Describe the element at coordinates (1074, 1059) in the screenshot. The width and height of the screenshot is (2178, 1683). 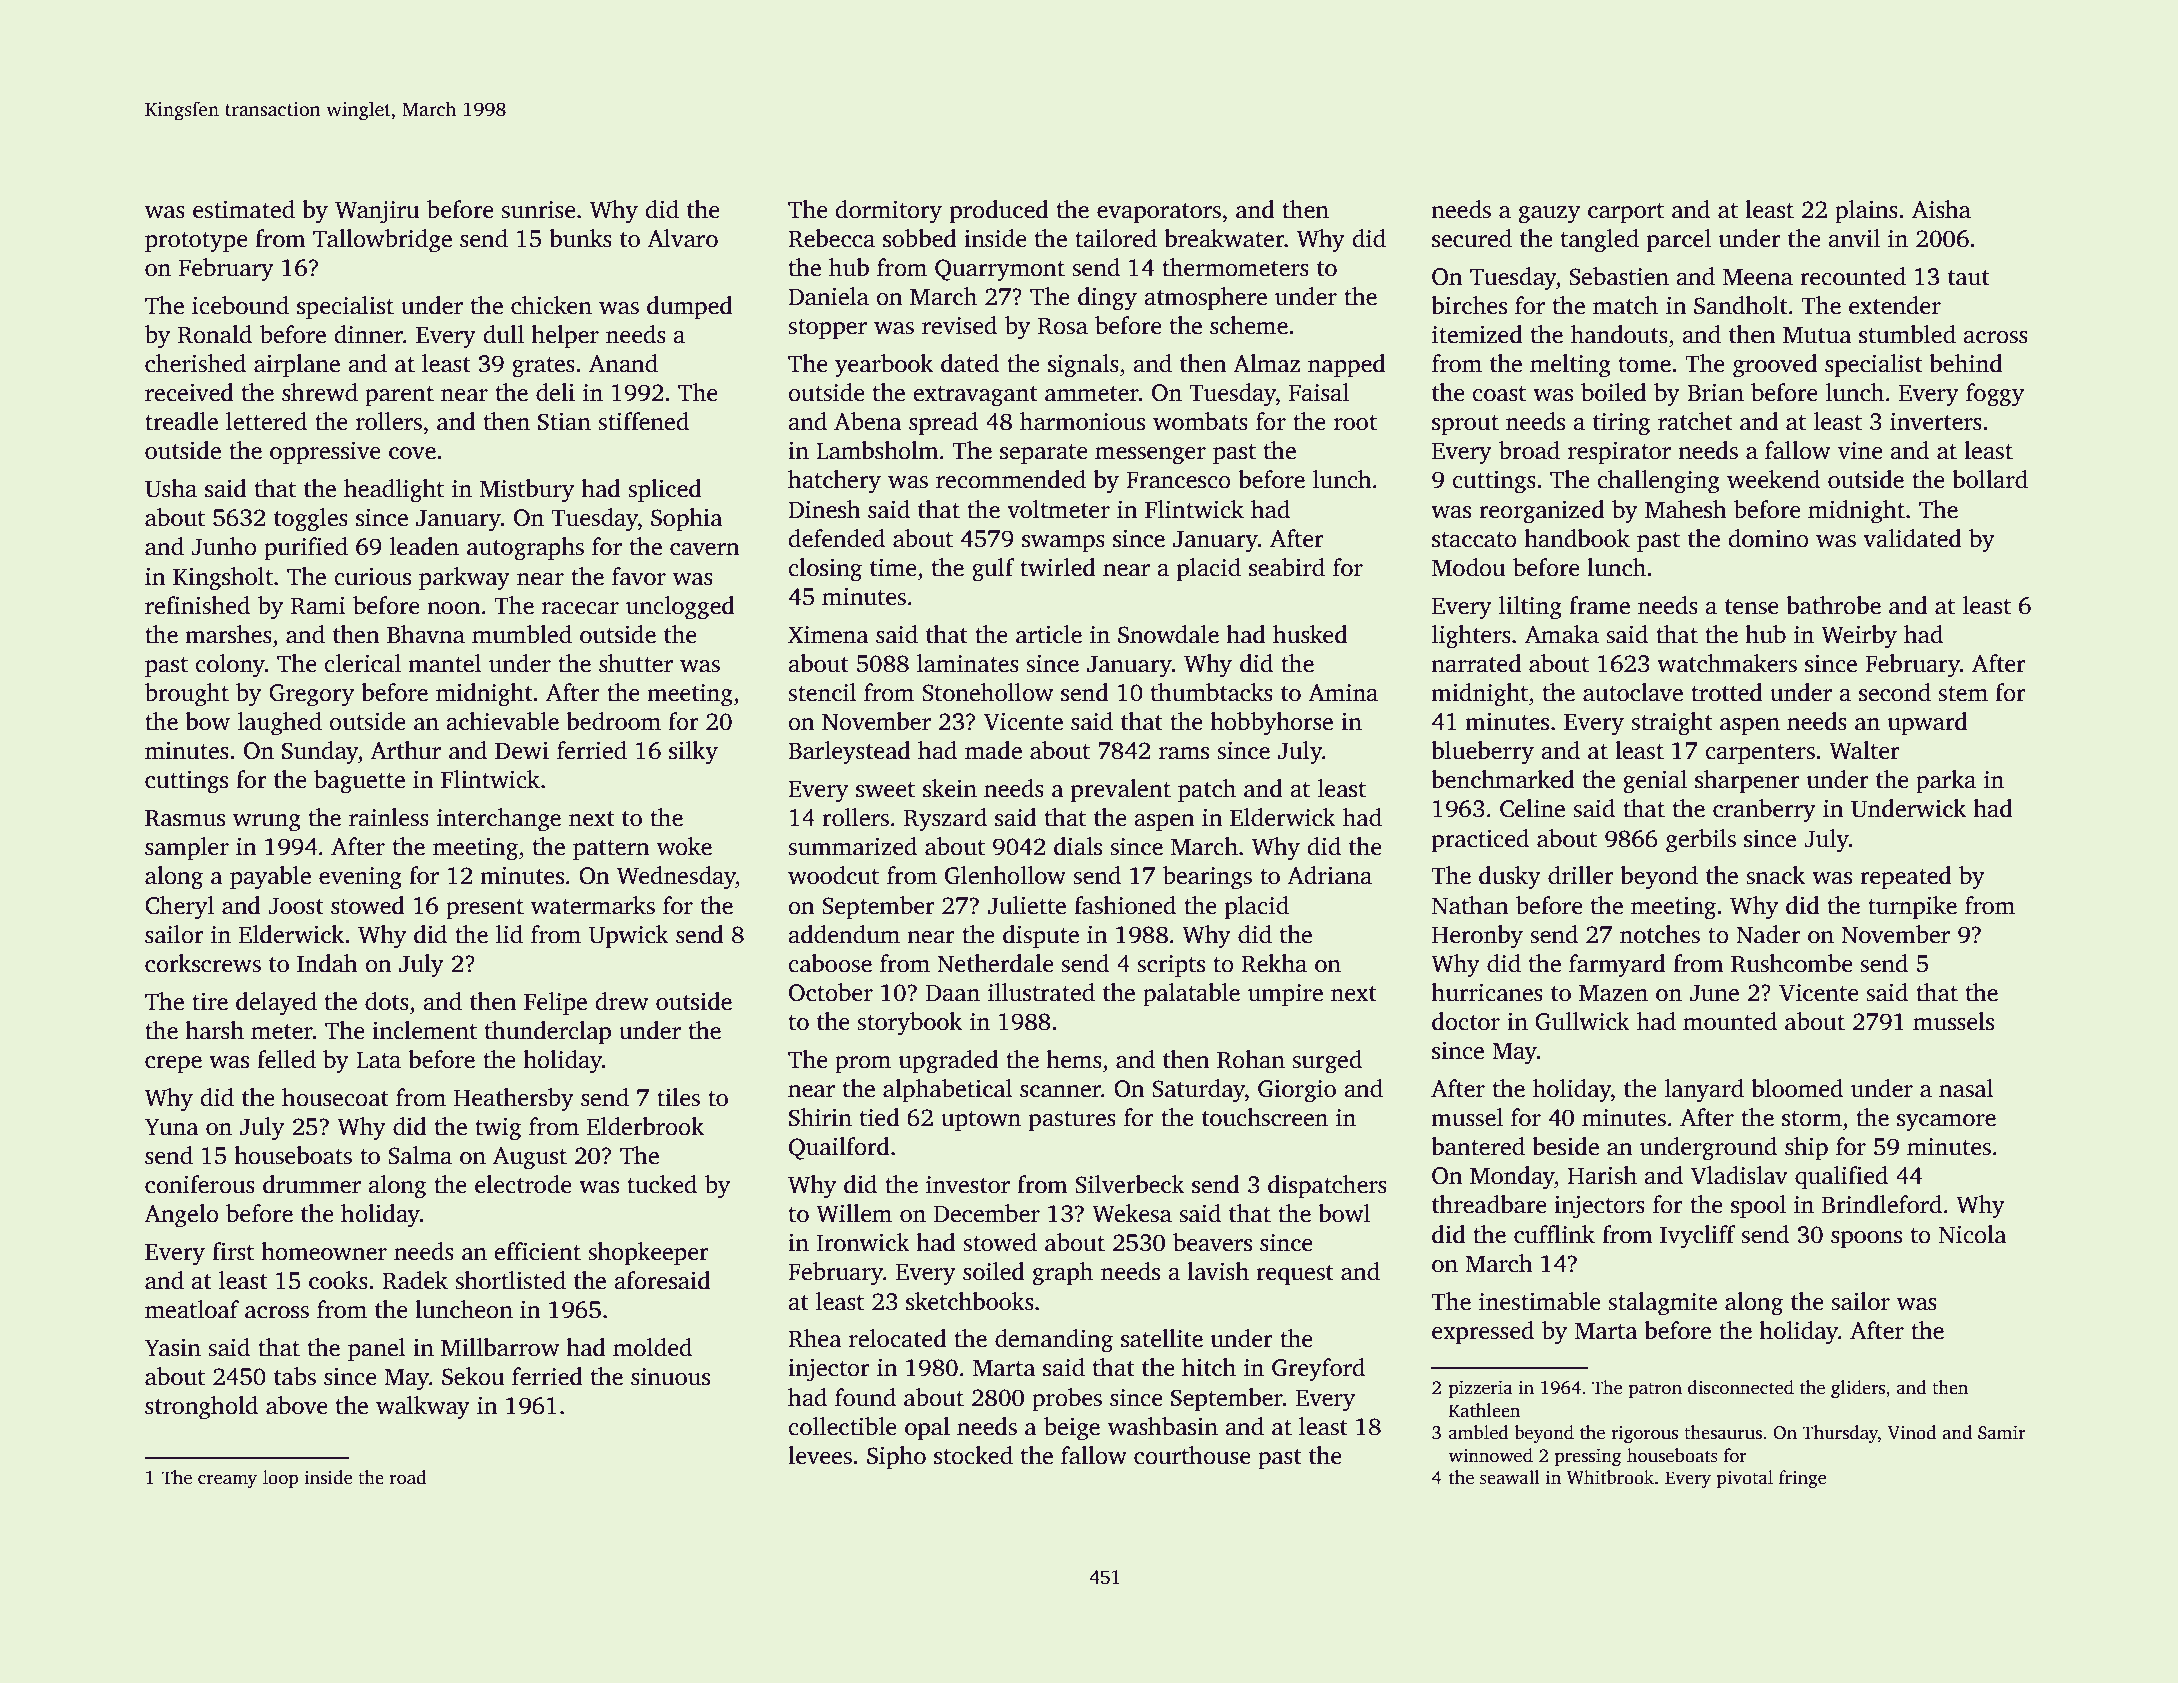
I see `hems` at that location.
